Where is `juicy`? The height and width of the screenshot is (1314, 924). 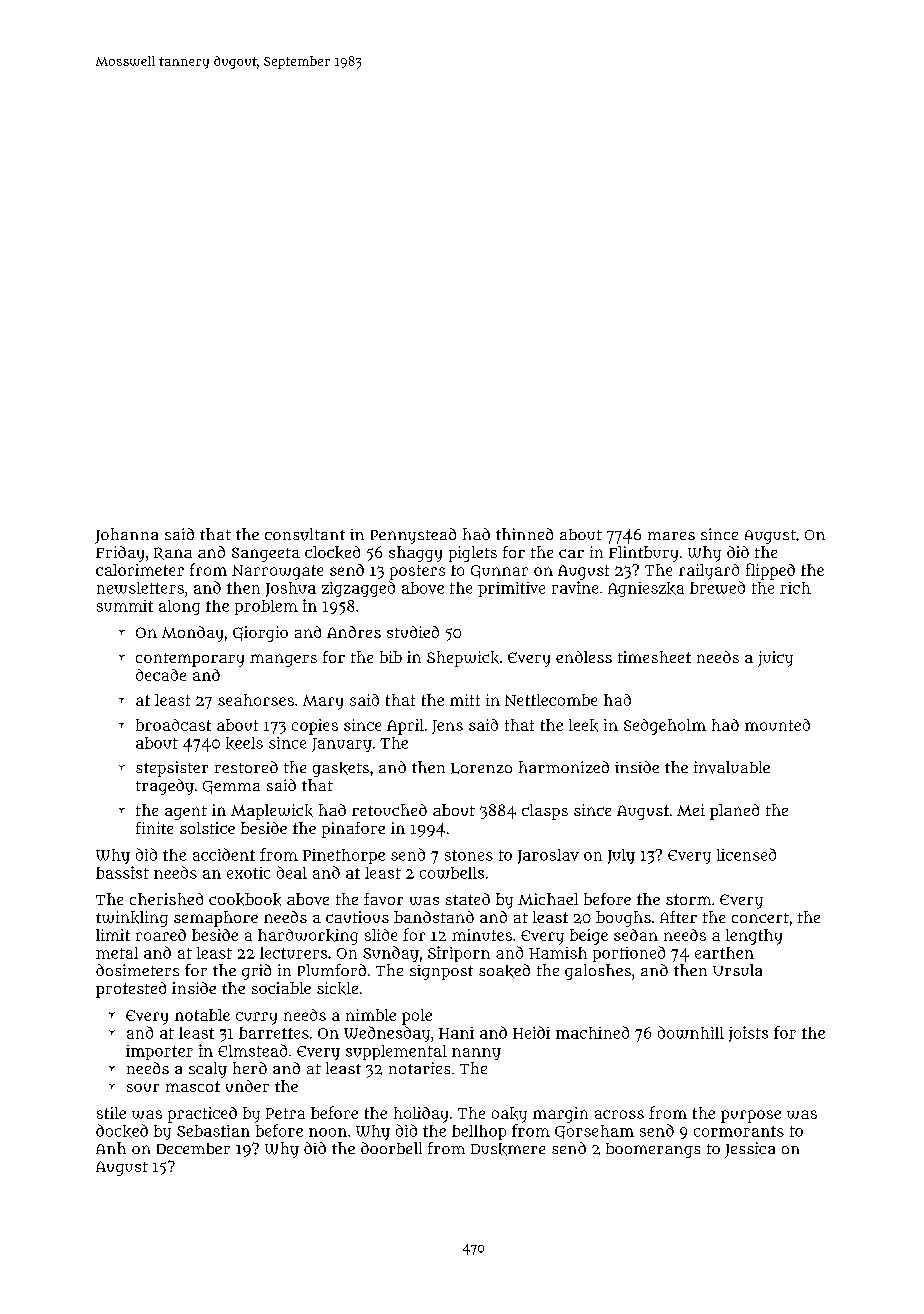
juicy is located at coordinates (775, 659).
